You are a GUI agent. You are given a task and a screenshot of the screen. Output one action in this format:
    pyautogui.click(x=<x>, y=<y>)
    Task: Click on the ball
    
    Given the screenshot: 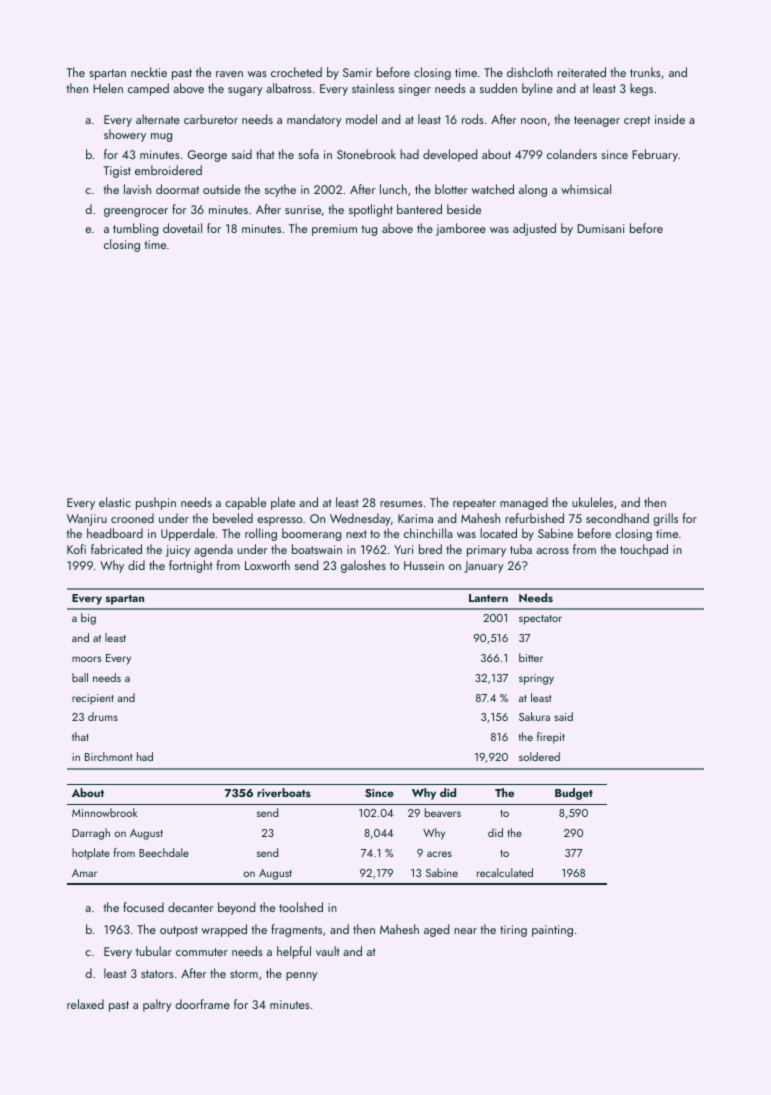 What is the action you would take?
    pyautogui.click(x=80, y=677)
